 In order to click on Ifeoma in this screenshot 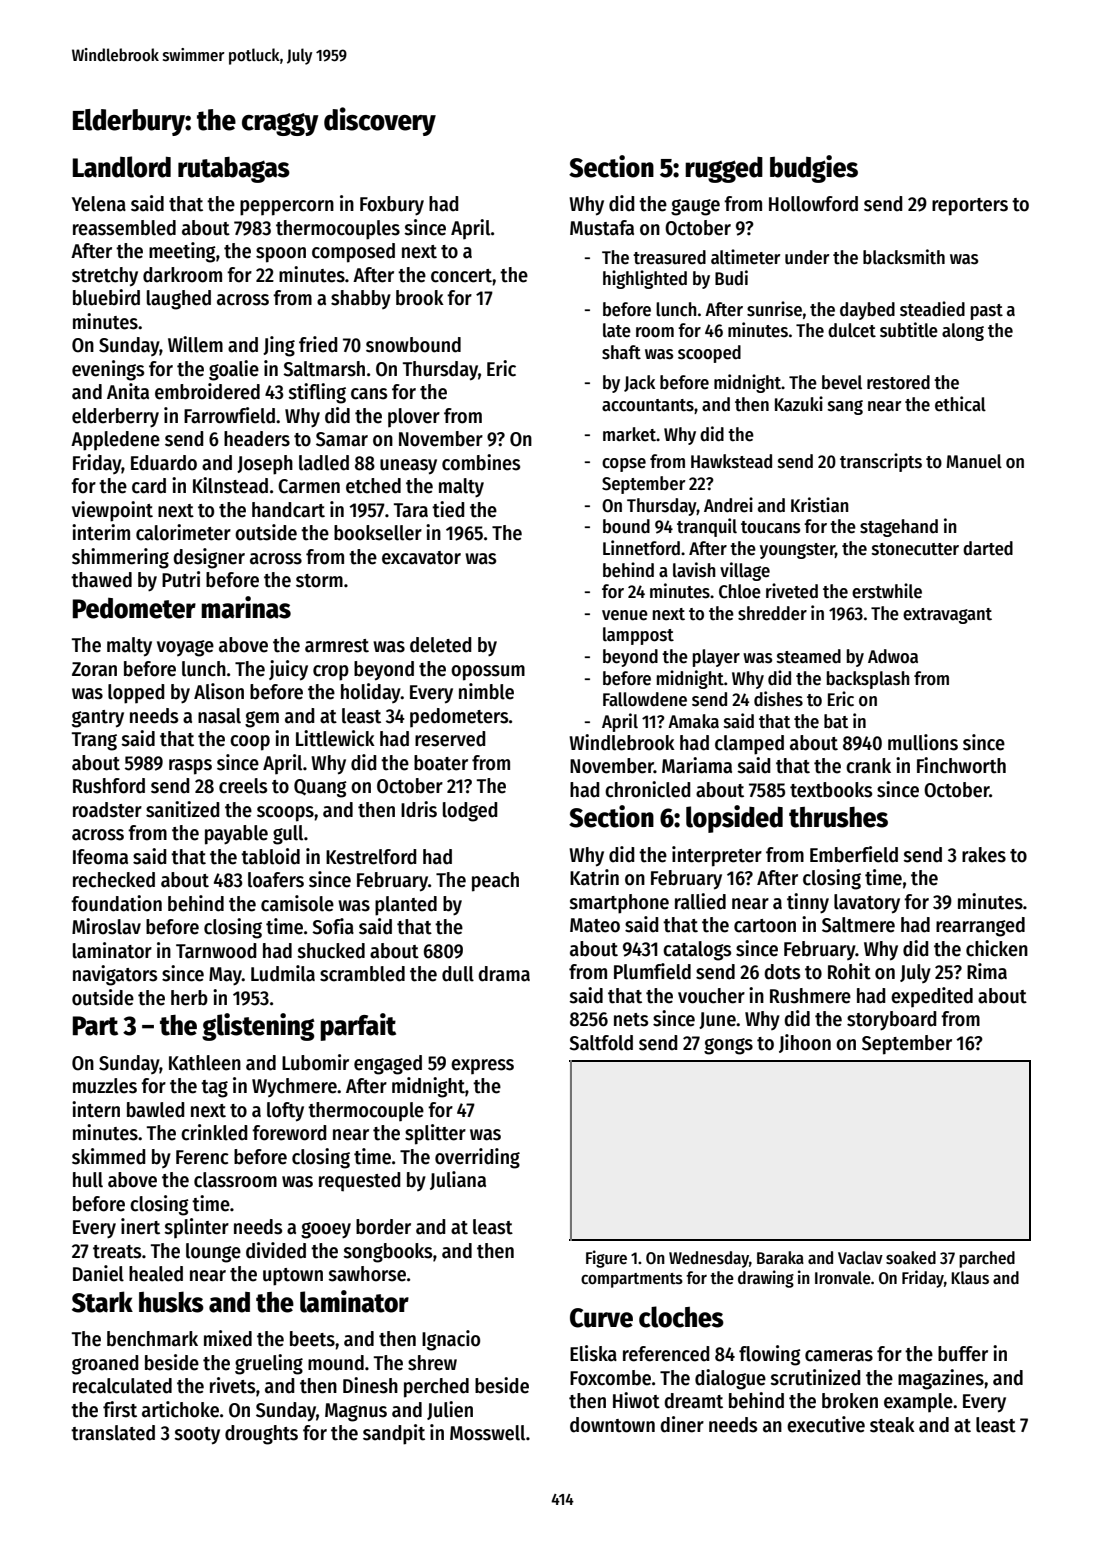, I will do `click(100, 857)`.
